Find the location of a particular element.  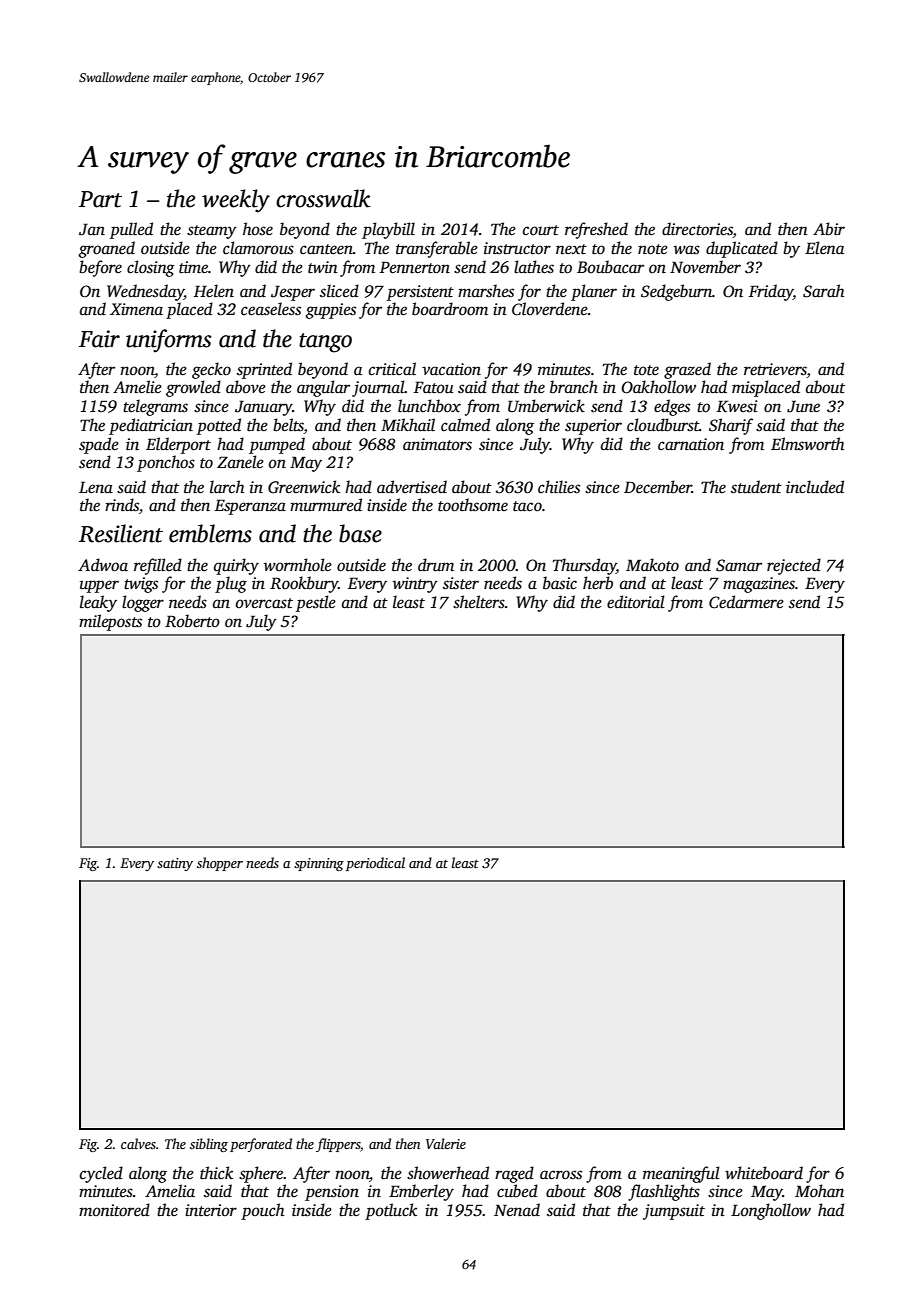

Part is located at coordinates (100, 199).
